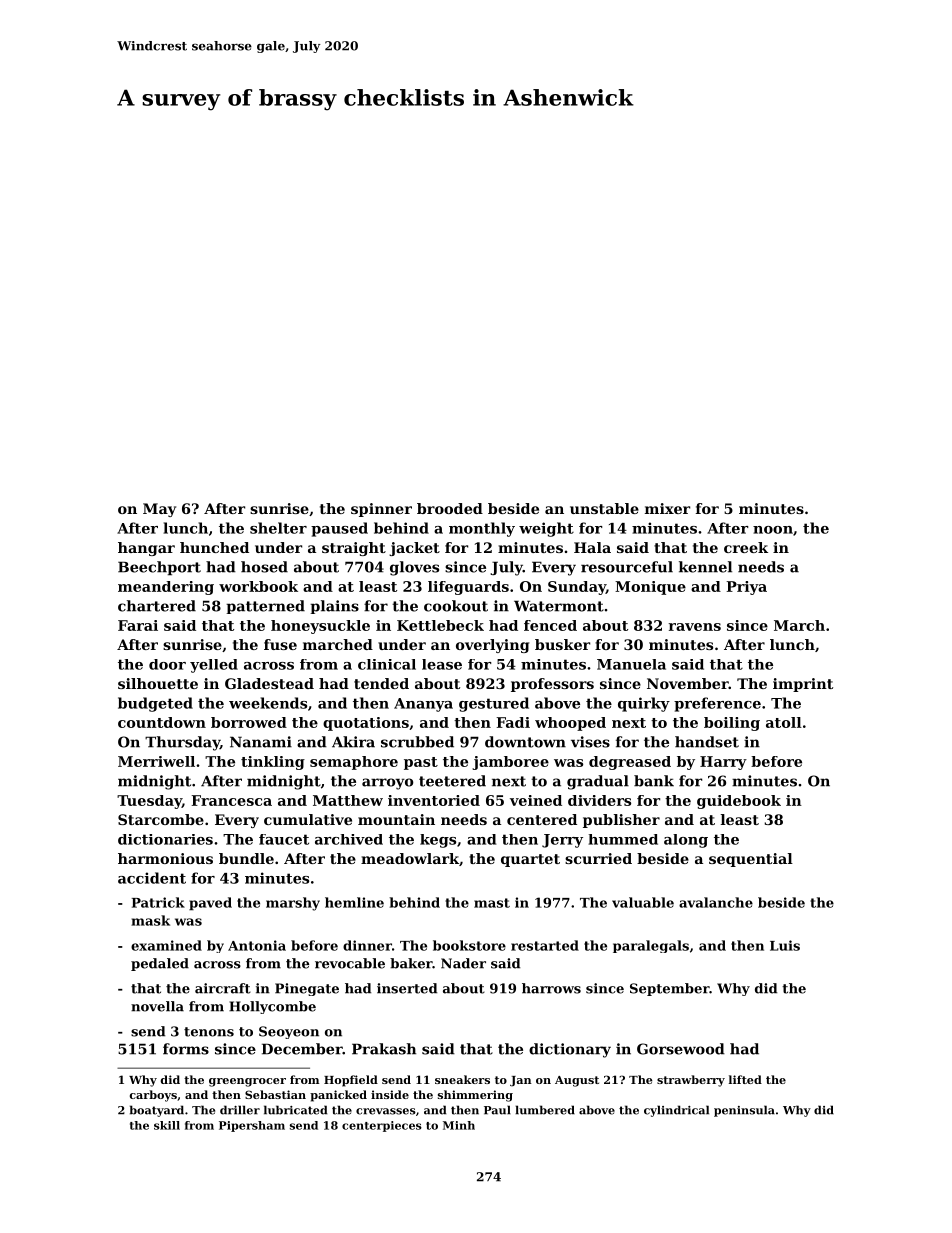  What do you see at coordinates (159, 510) in the image?
I see `May` at bounding box center [159, 510].
